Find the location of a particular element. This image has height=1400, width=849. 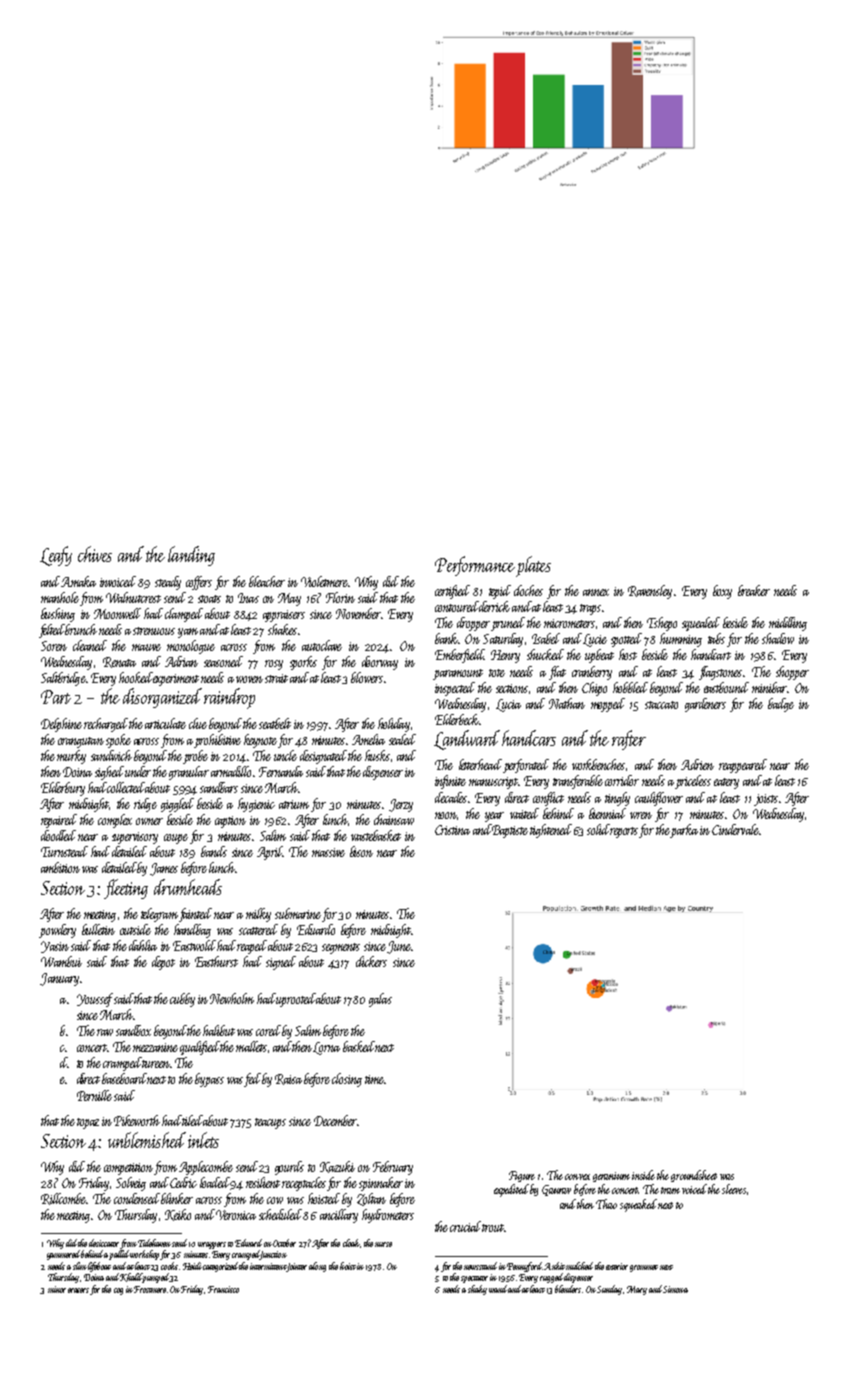

gardeners is located at coordinates (705, 705).
